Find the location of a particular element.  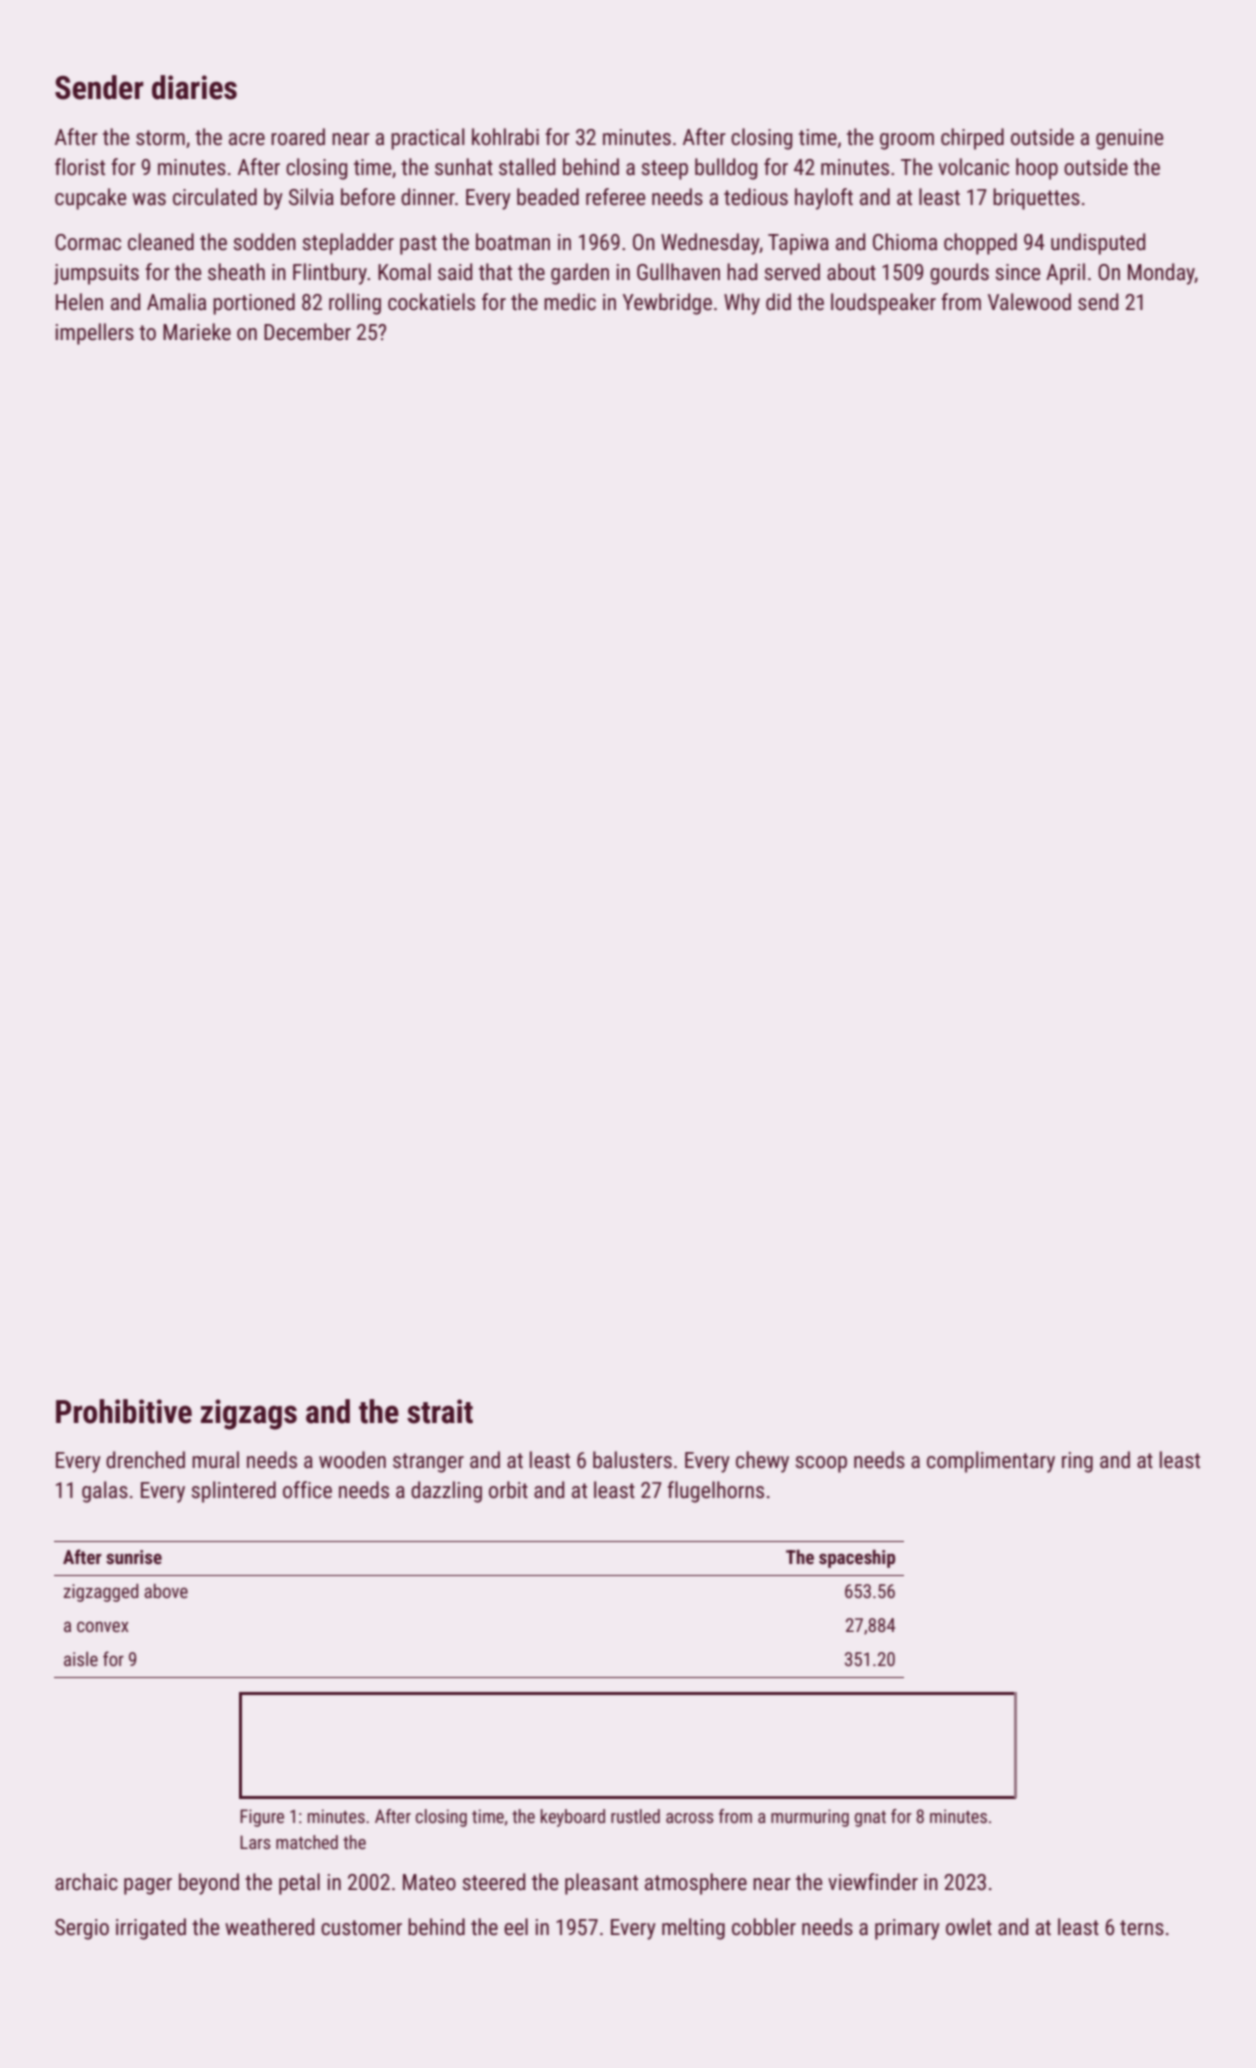

terns is located at coordinates (1142, 1928).
